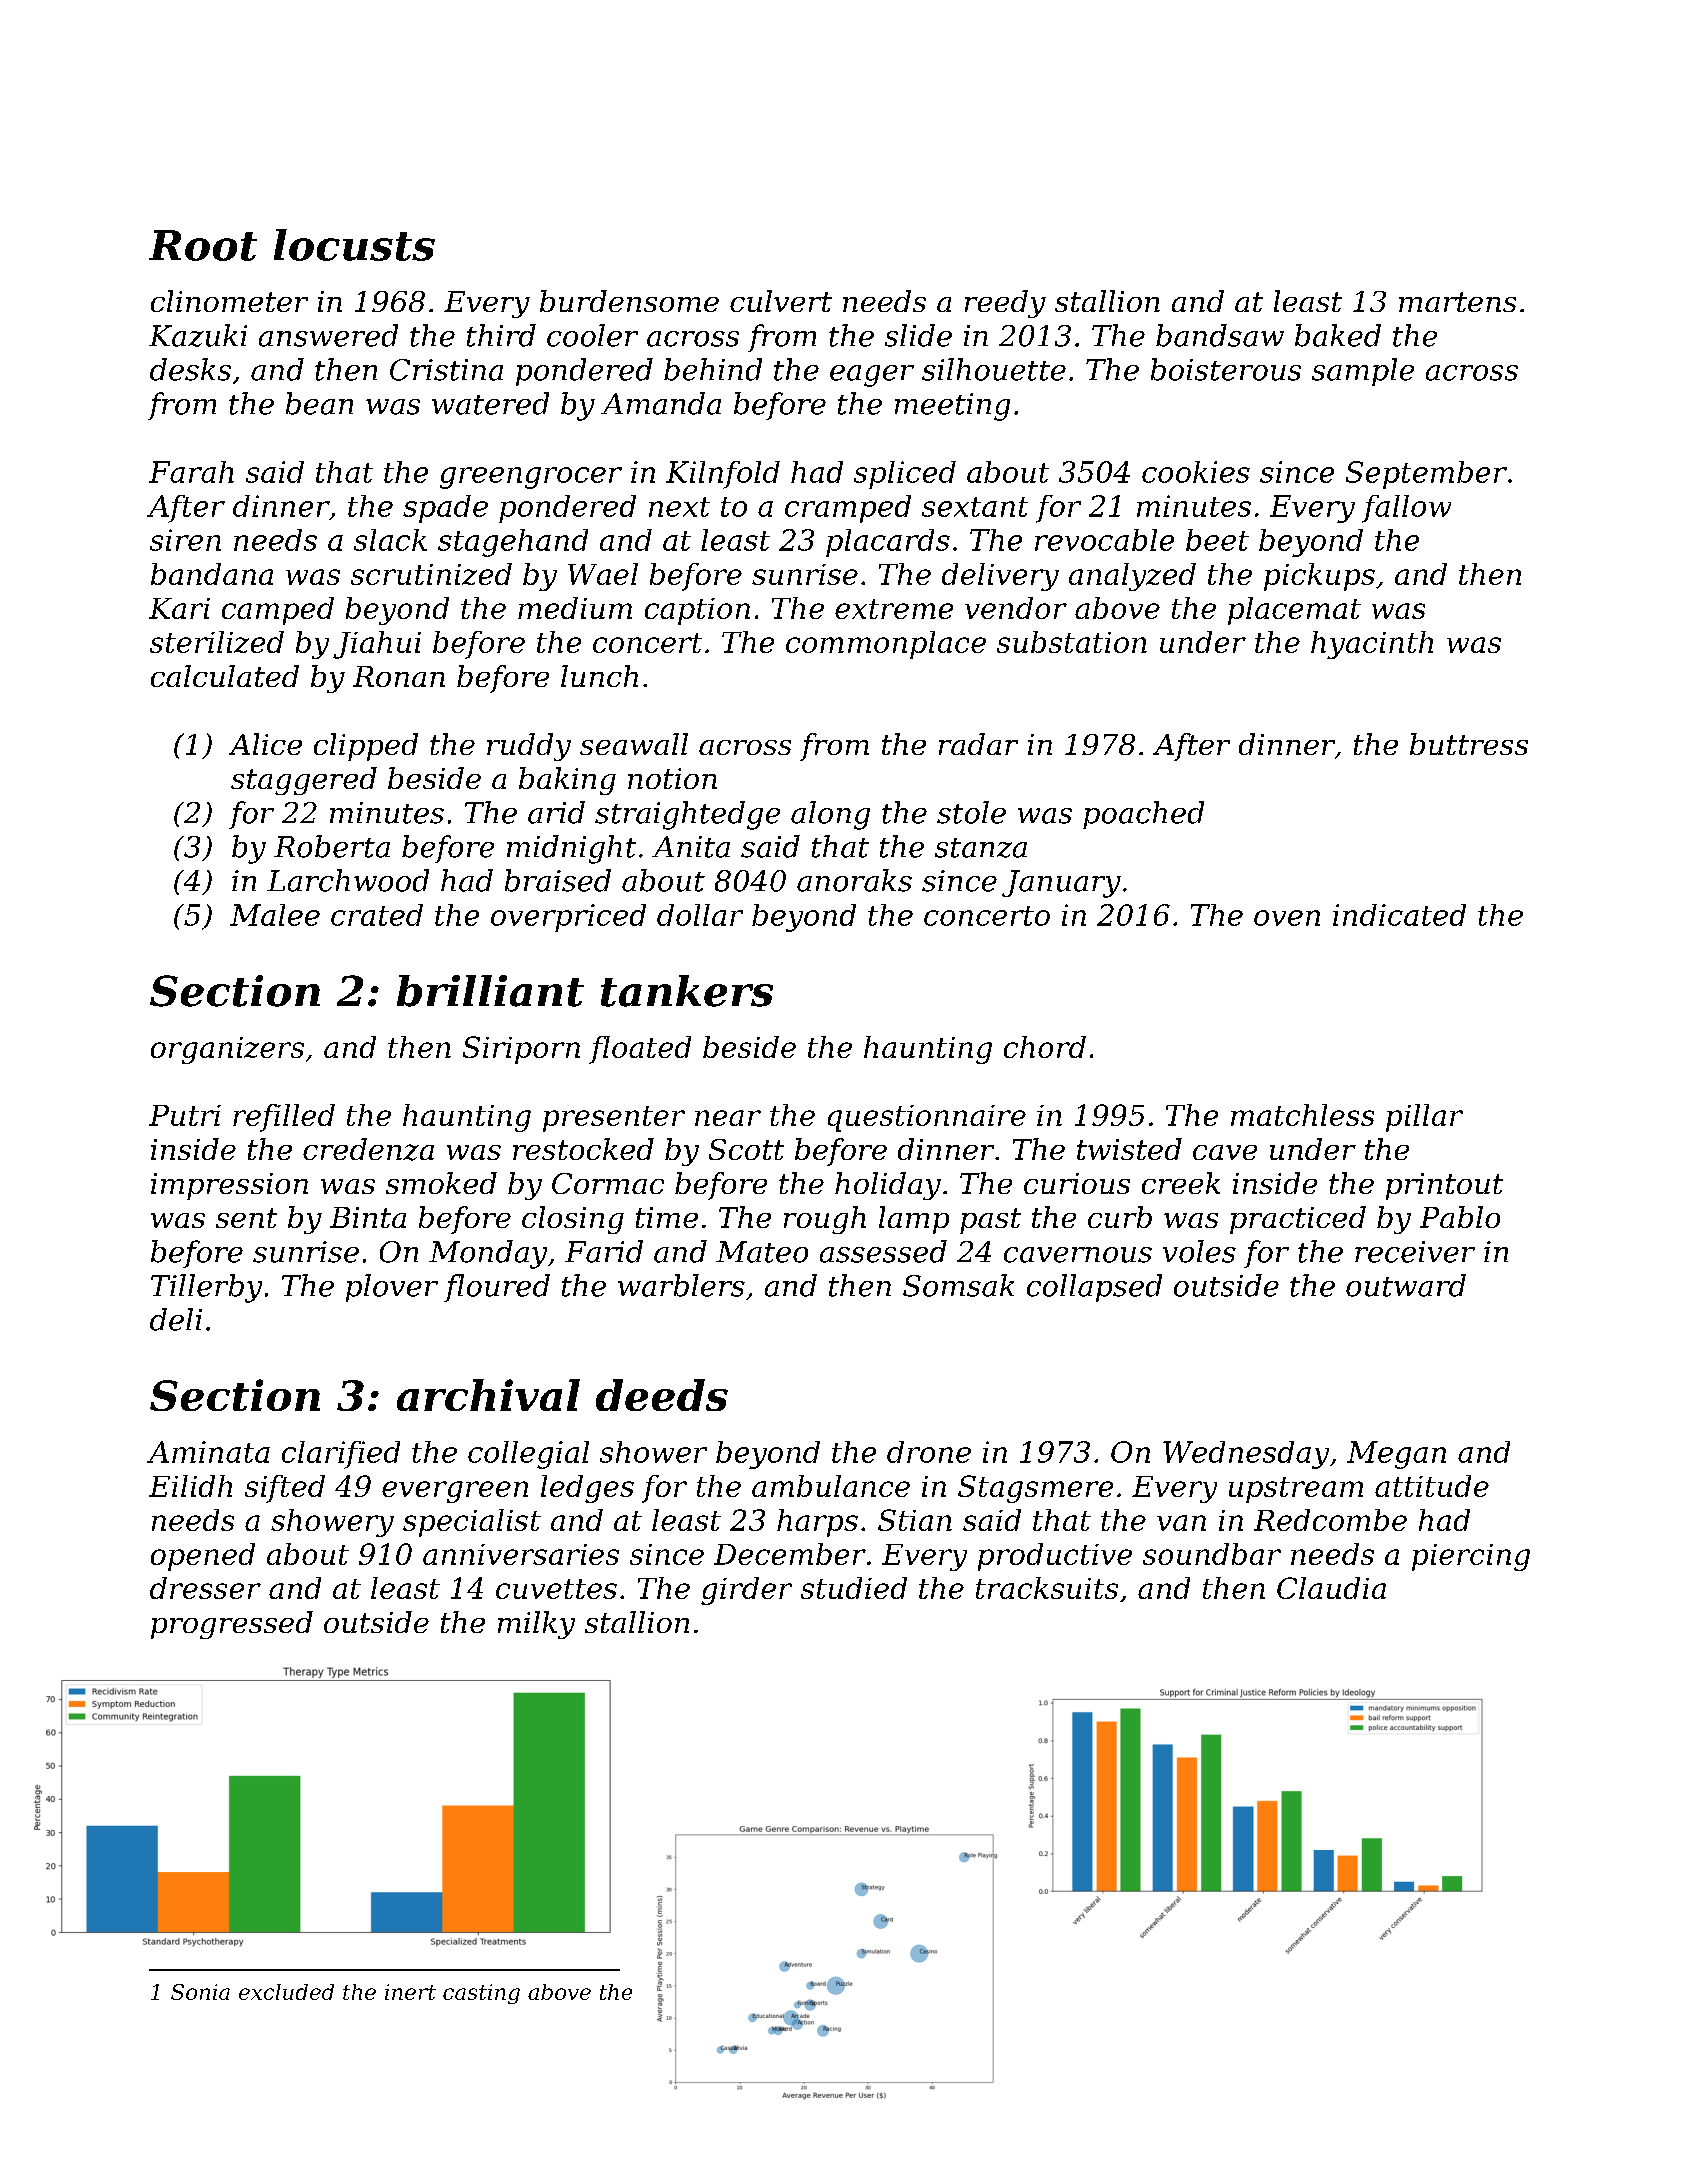 The height and width of the page is (2178, 1683). Describe the element at coordinates (1457, 302) in the page. I see `martens` at that location.
